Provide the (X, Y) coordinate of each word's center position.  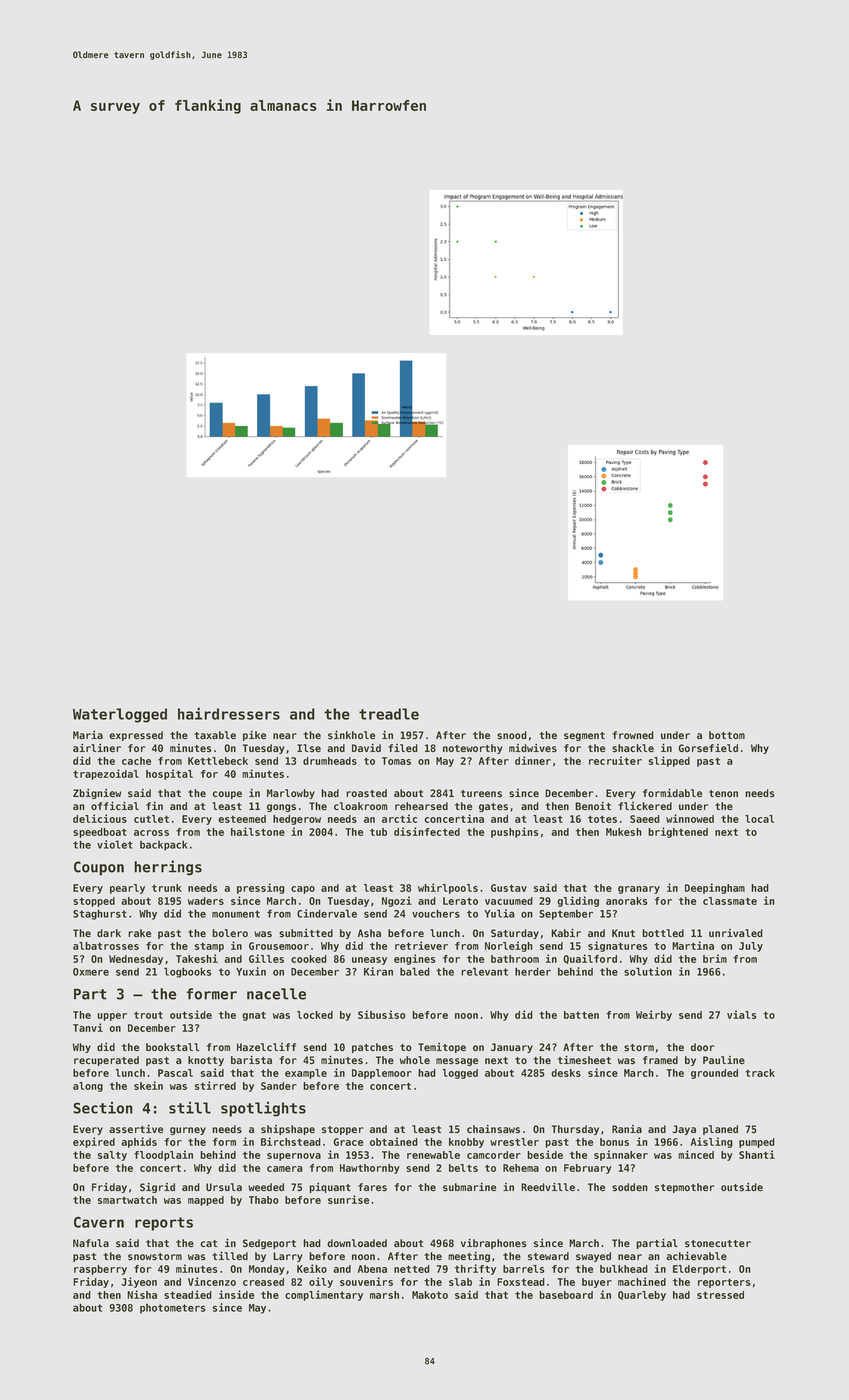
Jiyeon (139, 1282)
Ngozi (397, 901)
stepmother (685, 1188)
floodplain (163, 1155)
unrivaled (736, 933)
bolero (230, 933)
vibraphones (494, 1244)
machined (642, 1281)
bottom (727, 735)
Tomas (396, 761)
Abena (372, 1269)
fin (154, 806)
